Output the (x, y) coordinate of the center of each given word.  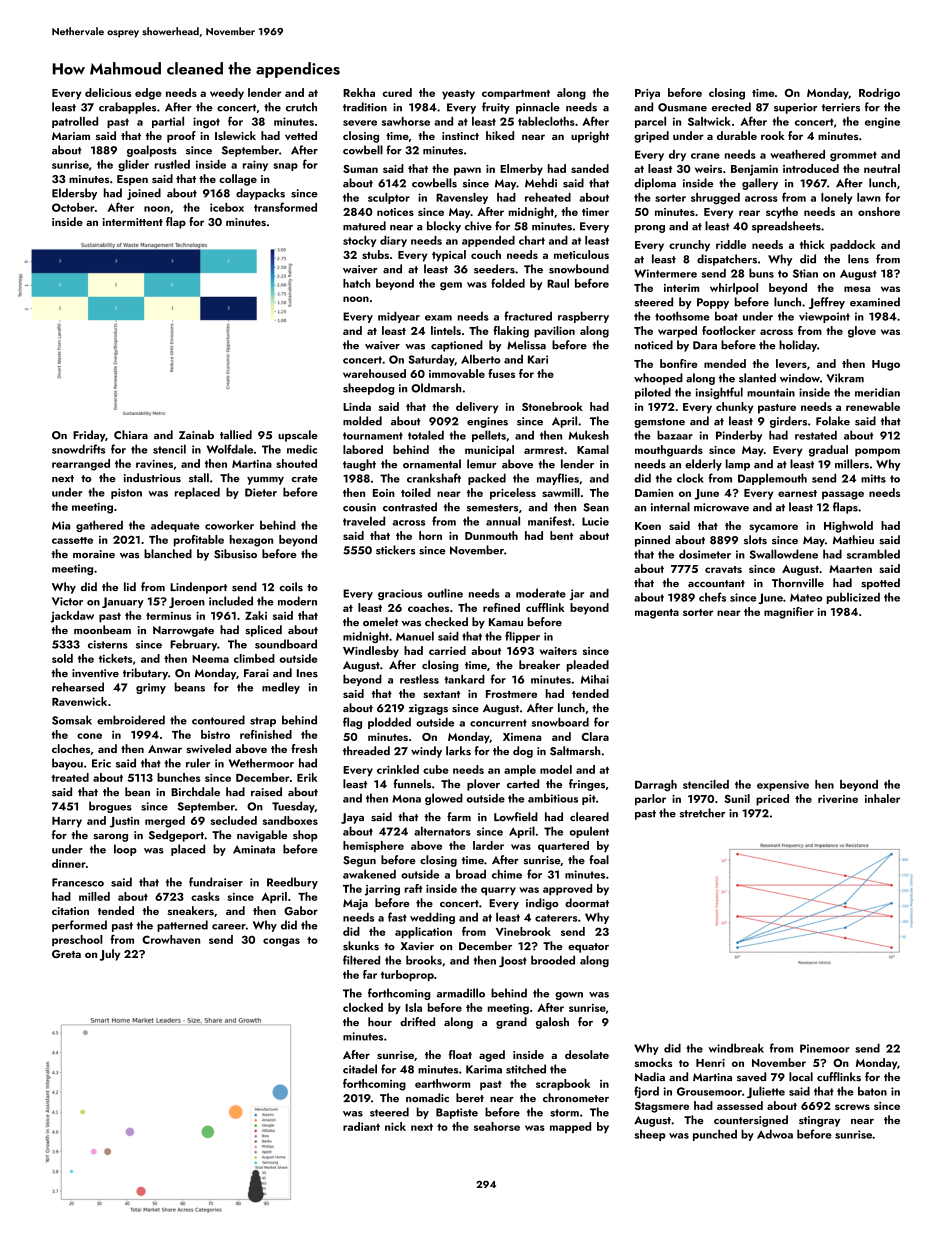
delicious (108, 92)
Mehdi (541, 183)
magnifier (789, 613)
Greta (66, 954)
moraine (94, 554)
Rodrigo (879, 94)
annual (503, 521)
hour (380, 1021)
